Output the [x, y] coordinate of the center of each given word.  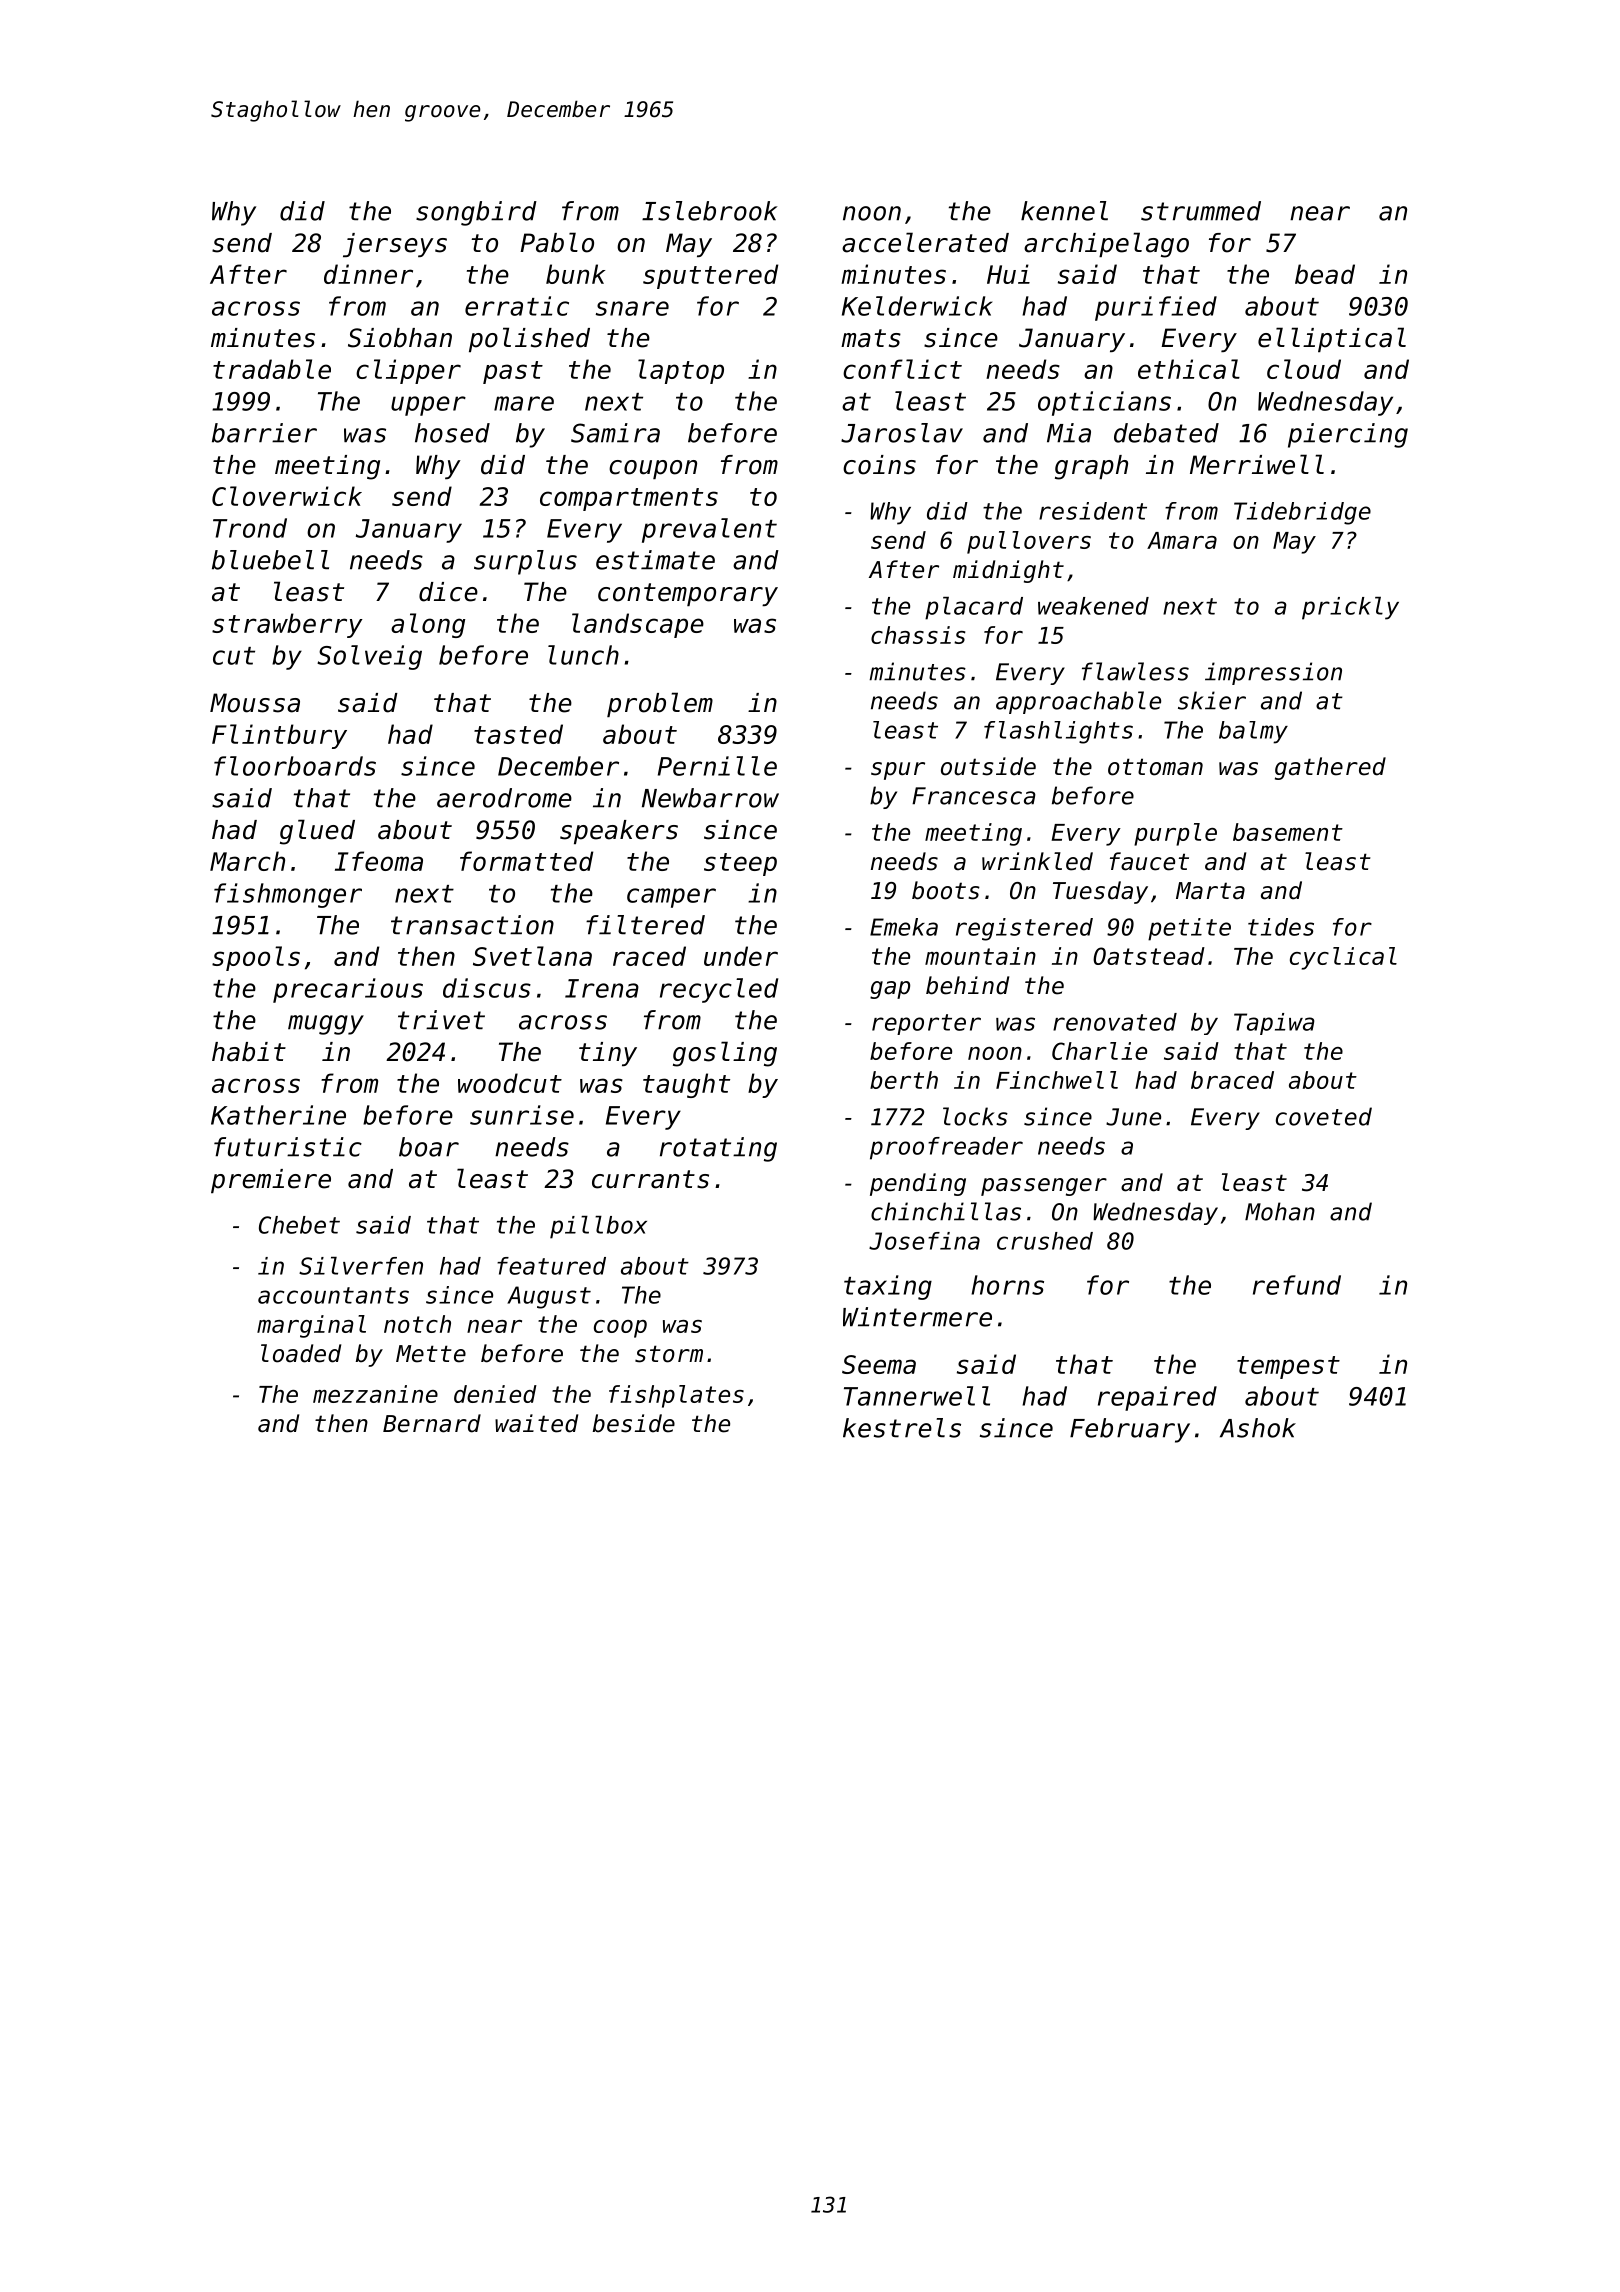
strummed [1201, 211]
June [1133, 1117]
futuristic [288, 1147]
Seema [879, 1364]
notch [417, 1324]
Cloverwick [287, 496]
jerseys [395, 245]
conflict [902, 369]
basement [1288, 832]
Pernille [717, 766]
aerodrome [504, 798]
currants [650, 1179]
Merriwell [1257, 464]
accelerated [925, 242]
